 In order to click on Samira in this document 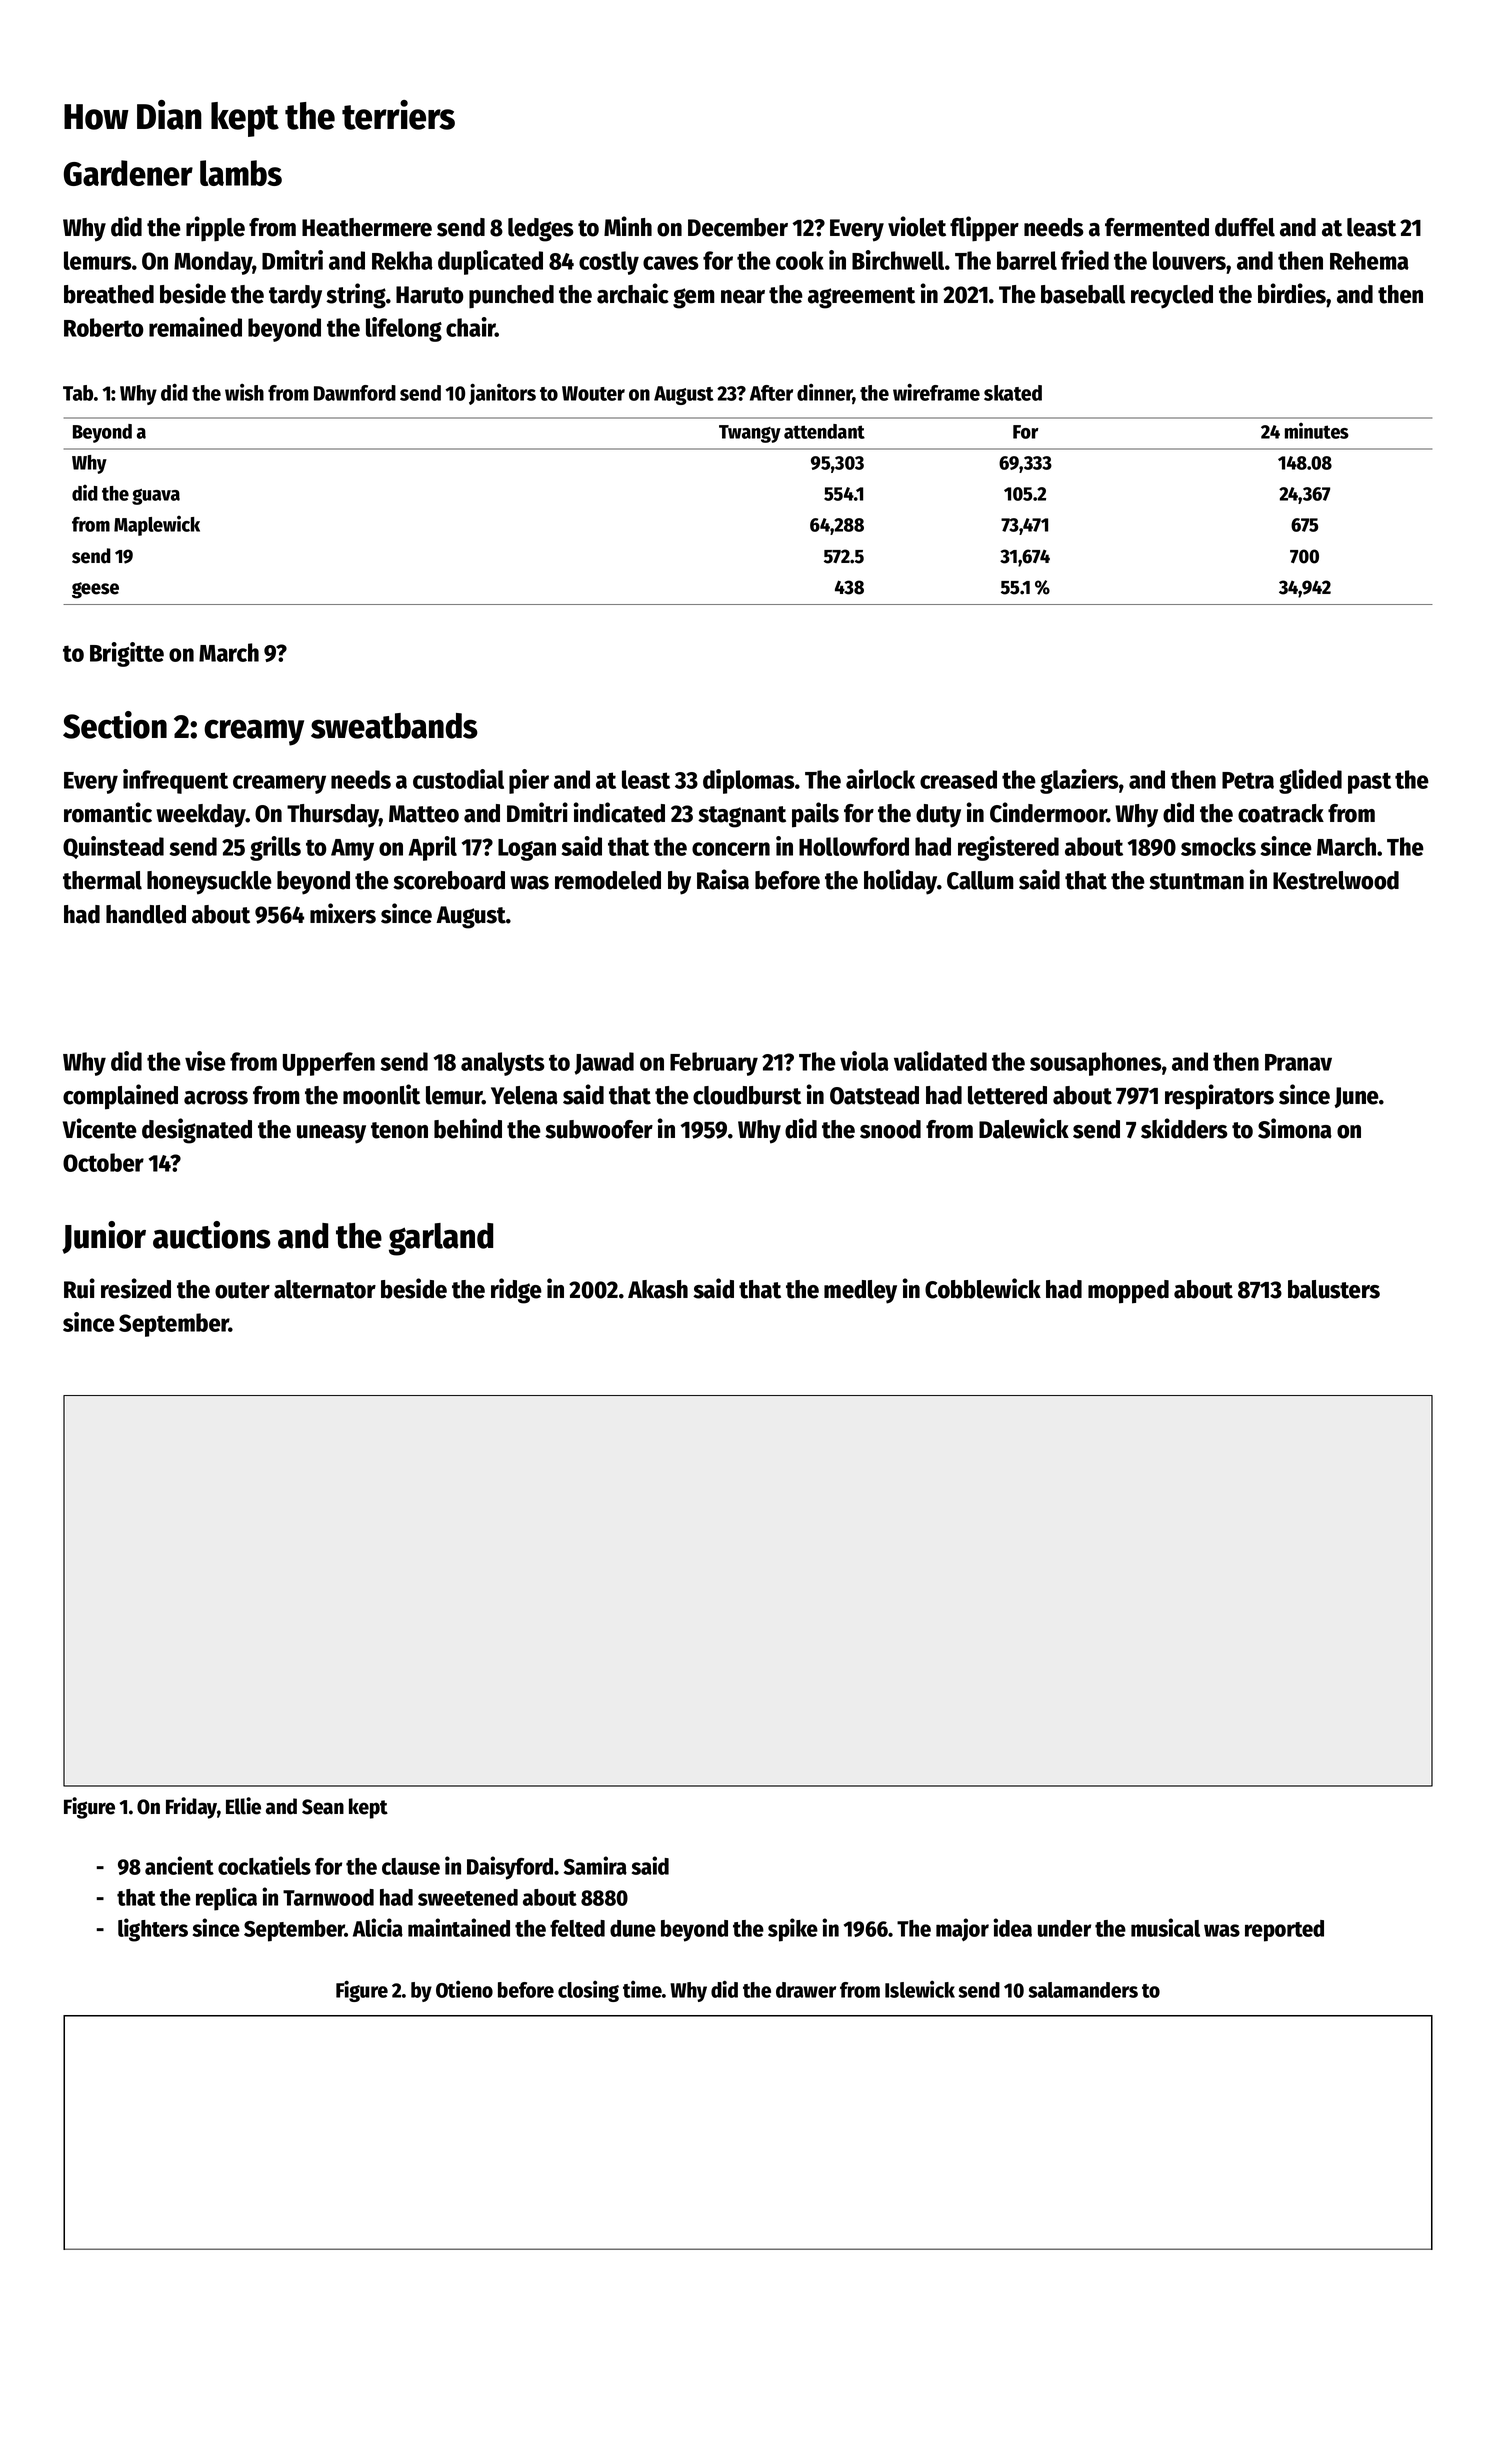, I will do `click(595, 1865)`.
